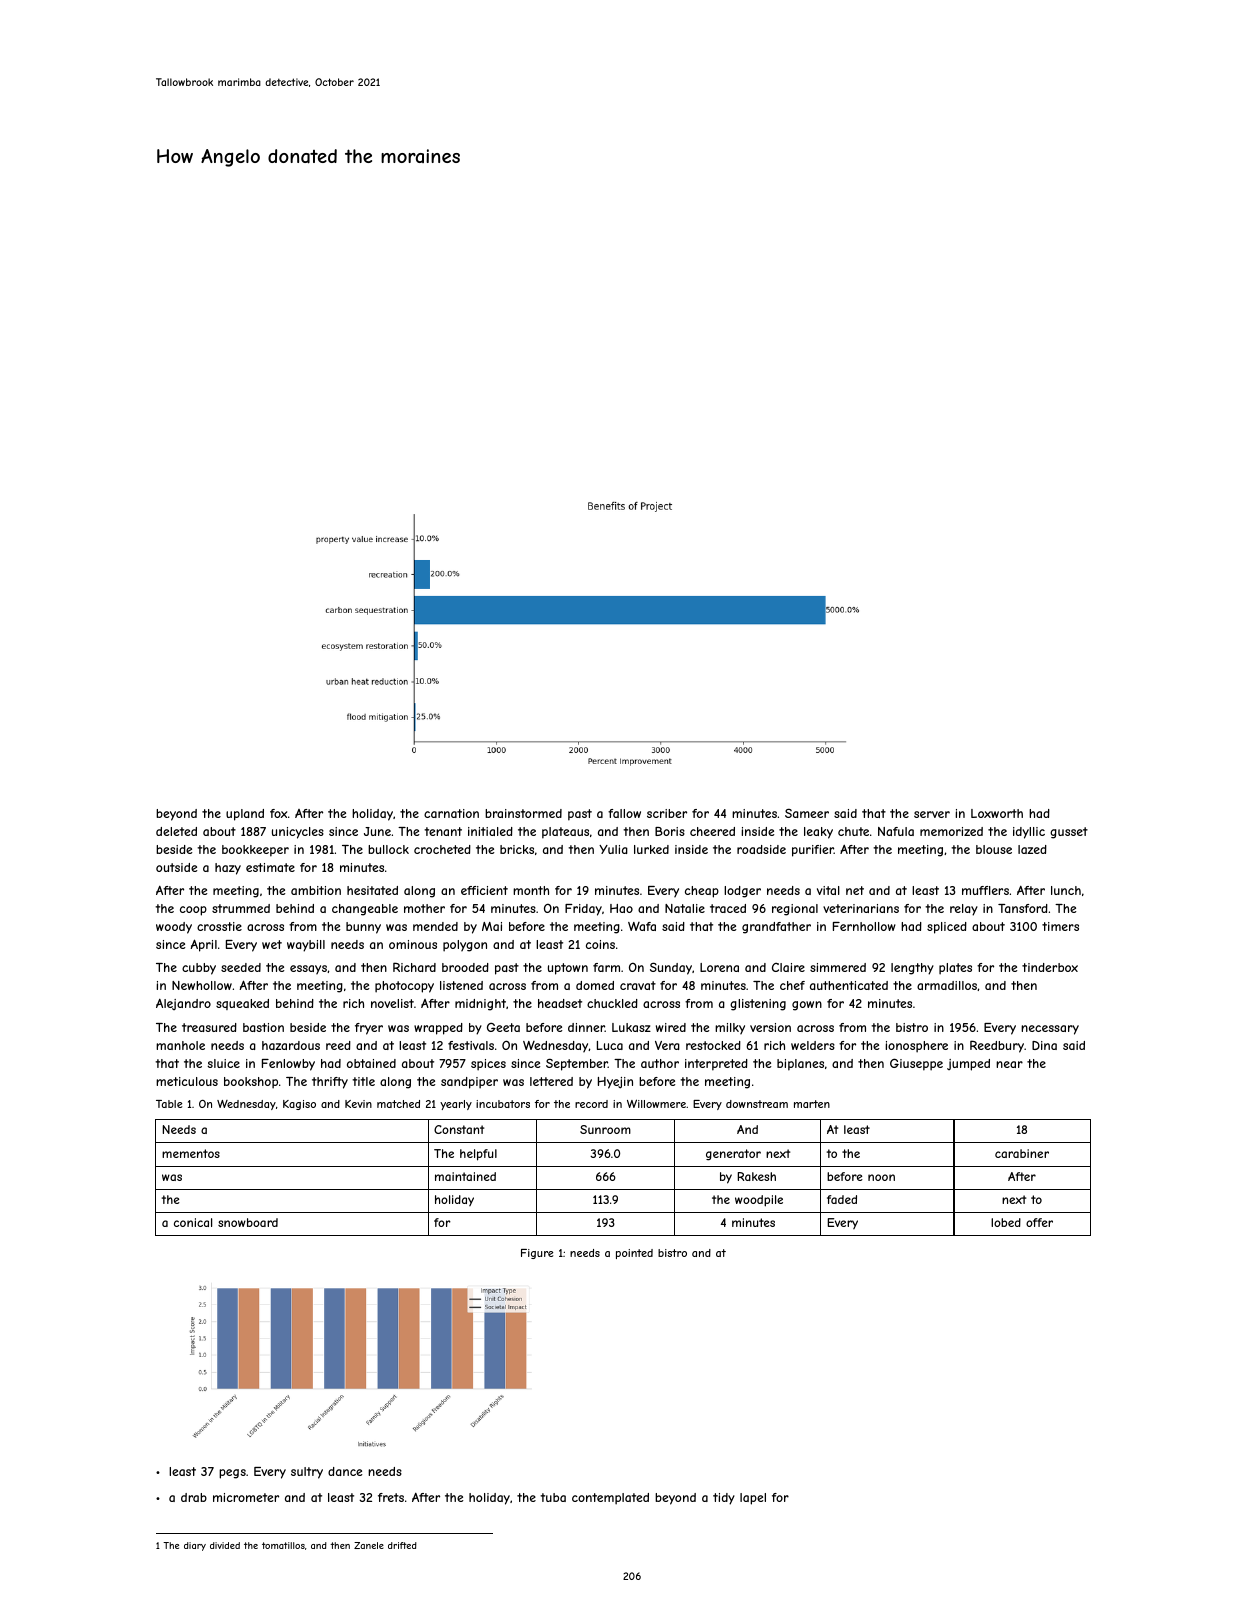  What do you see at coordinates (537, 1254) in the screenshot?
I see `Figure` at bounding box center [537, 1254].
